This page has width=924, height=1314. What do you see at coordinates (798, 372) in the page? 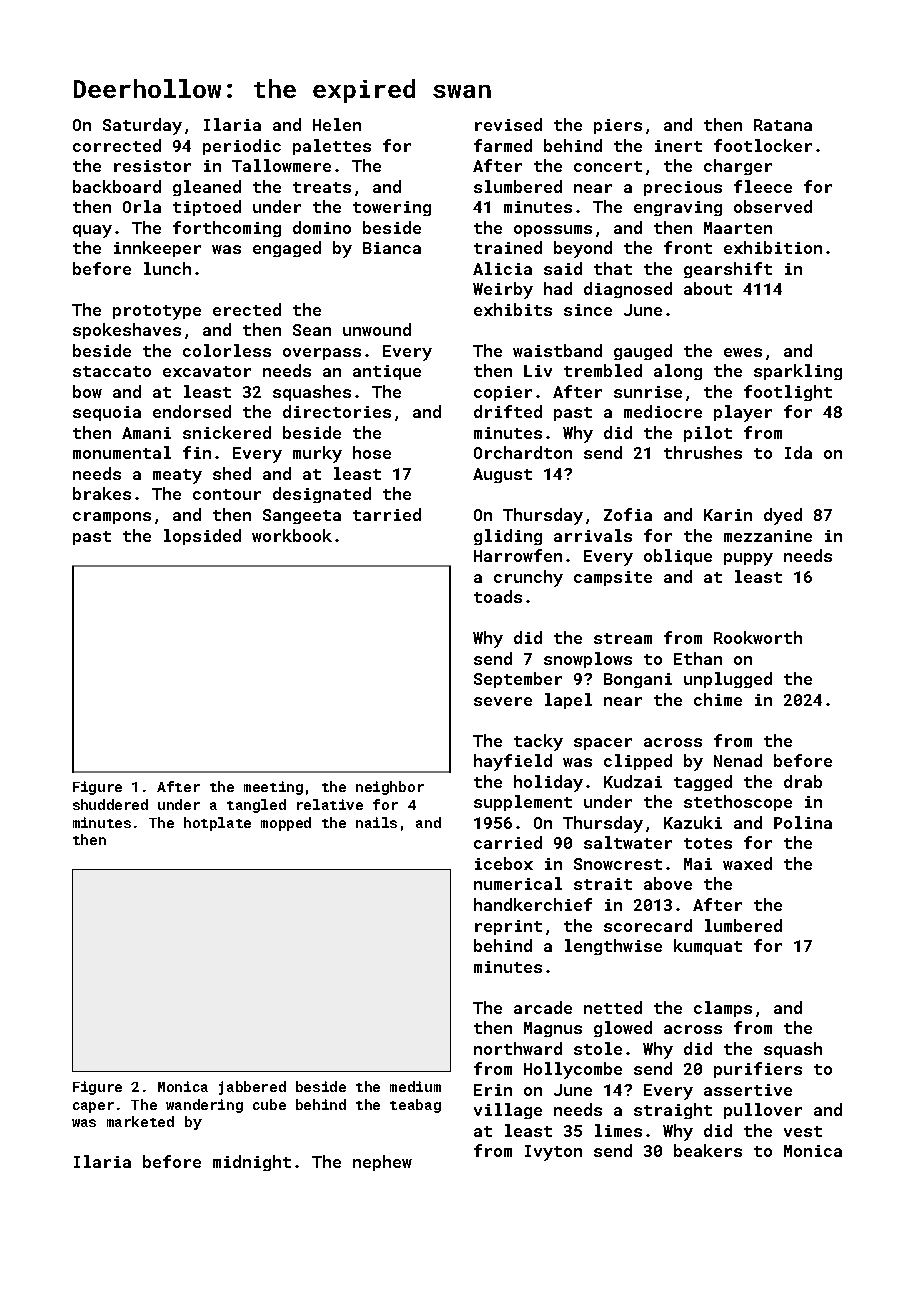
I see `sparkling` at bounding box center [798, 372].
